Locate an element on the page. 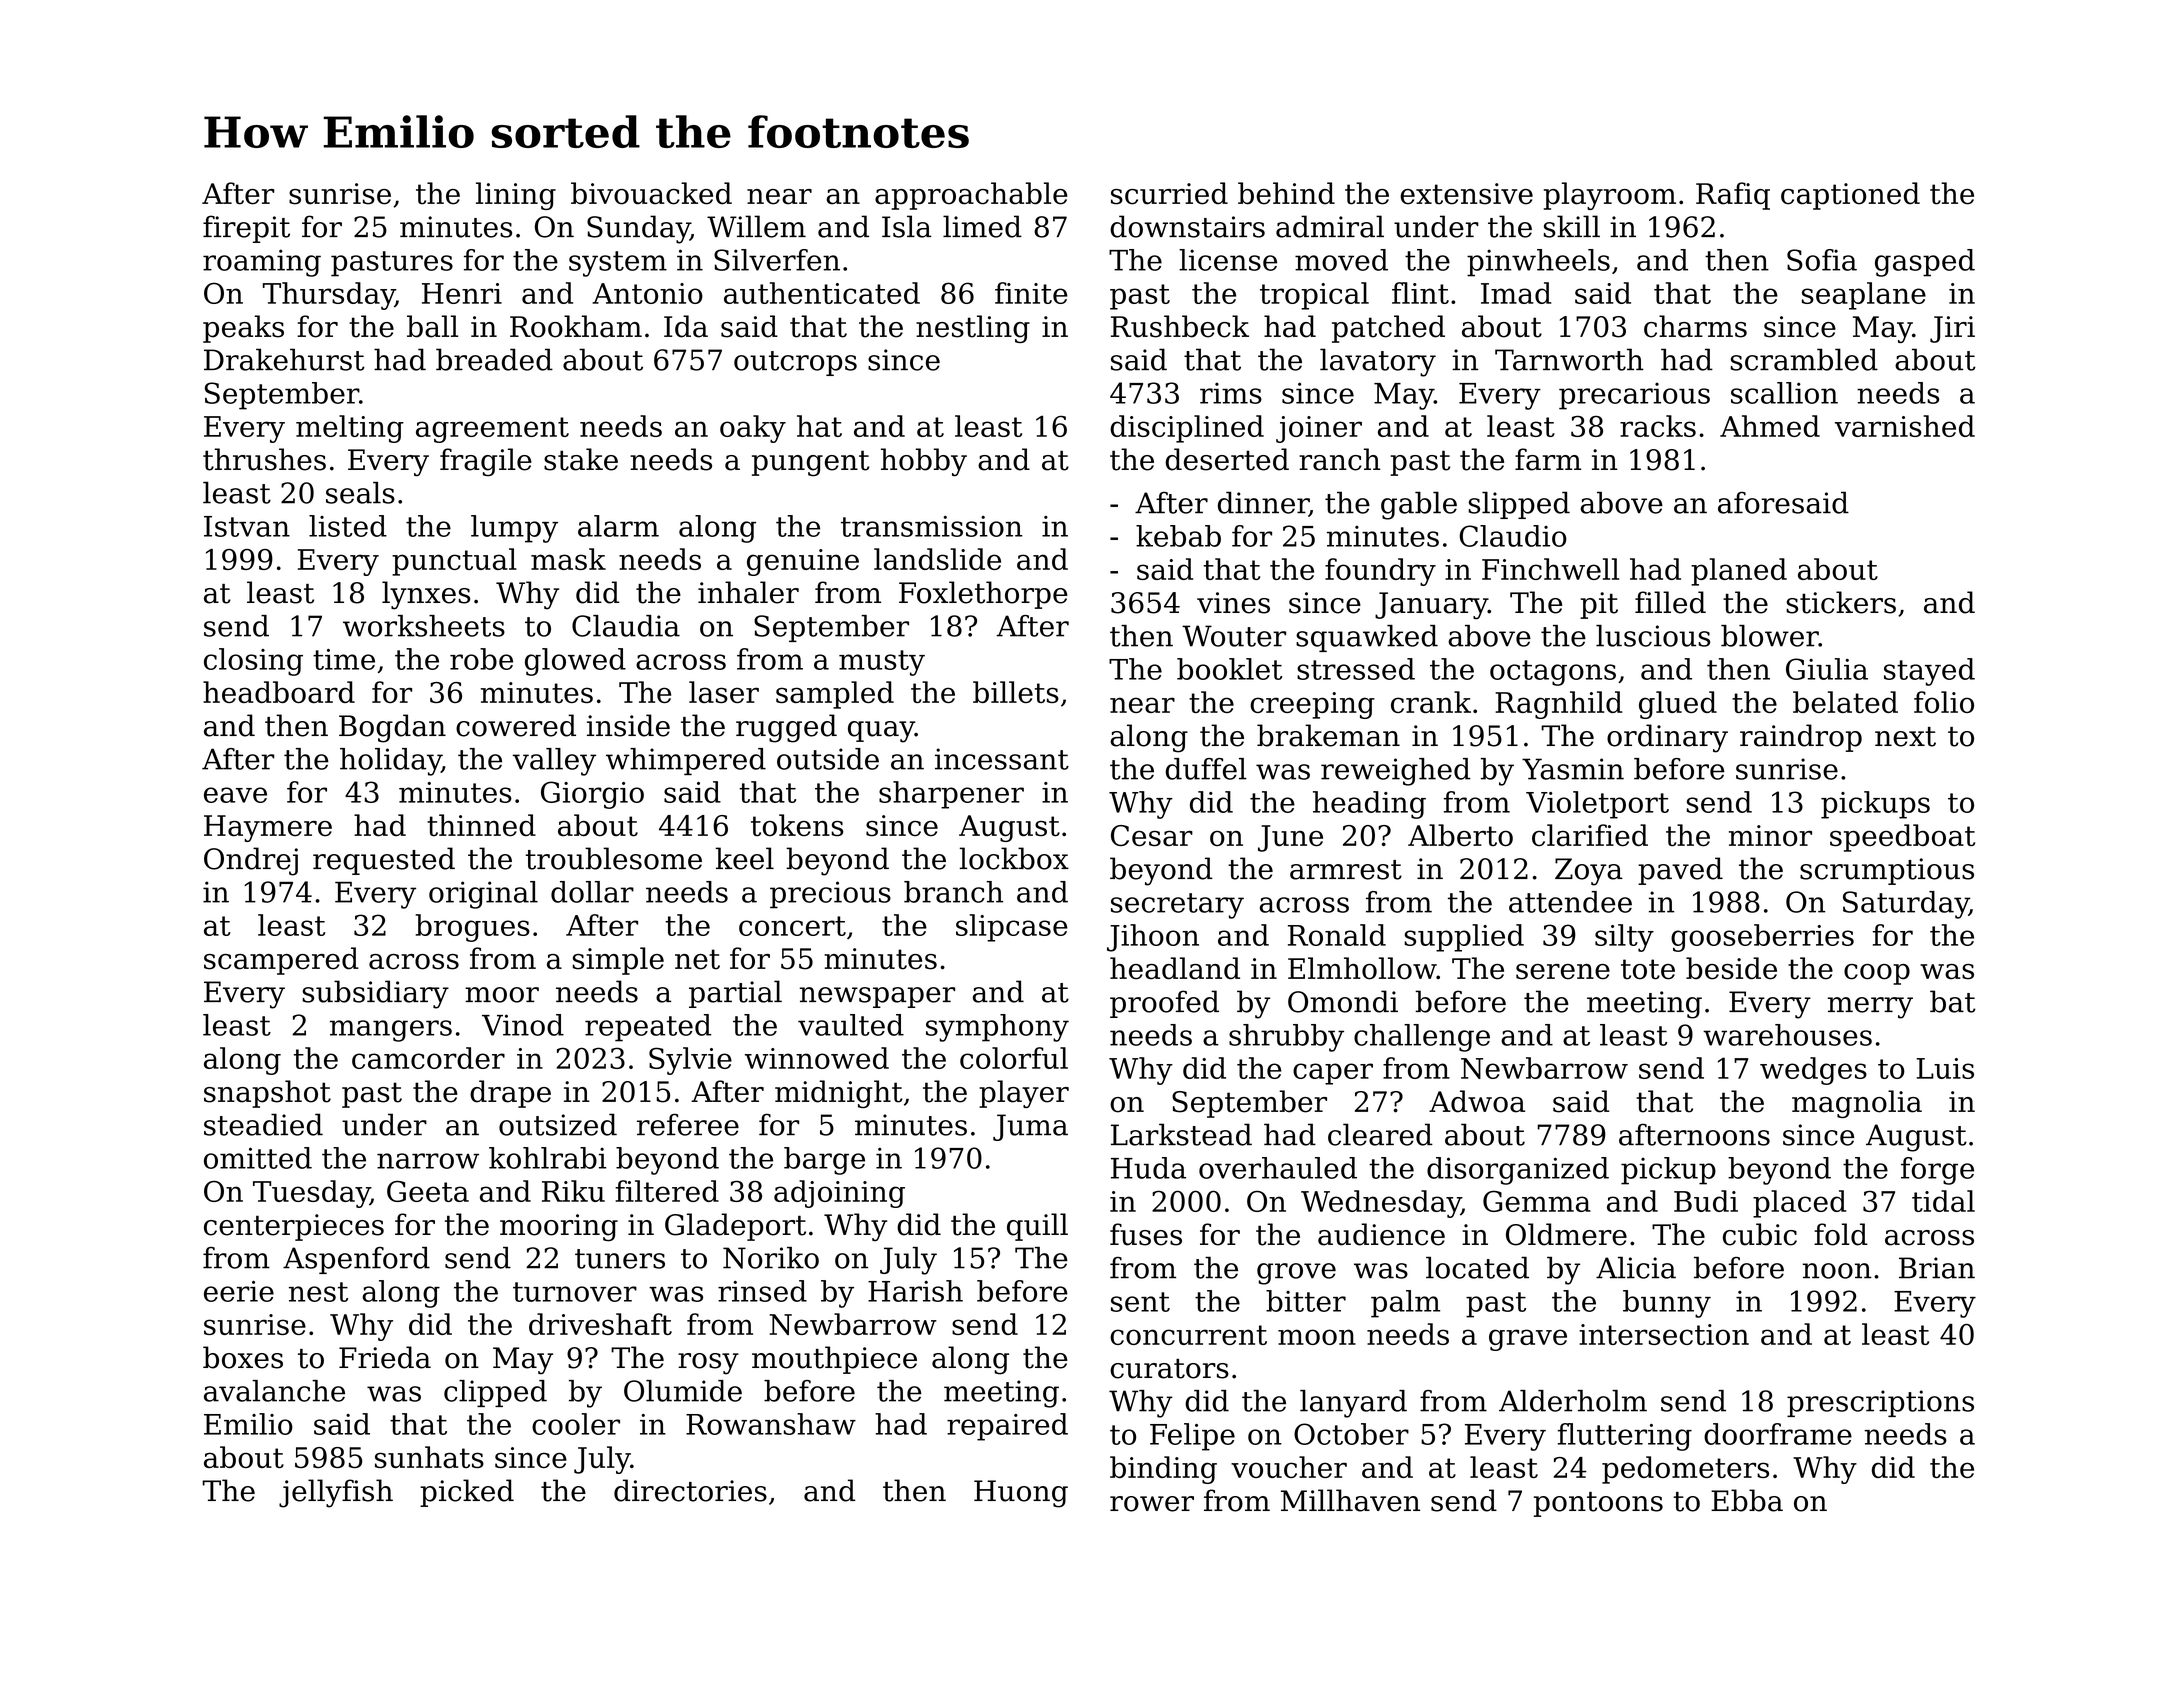  brogues is located at coordinates (472, 928).
